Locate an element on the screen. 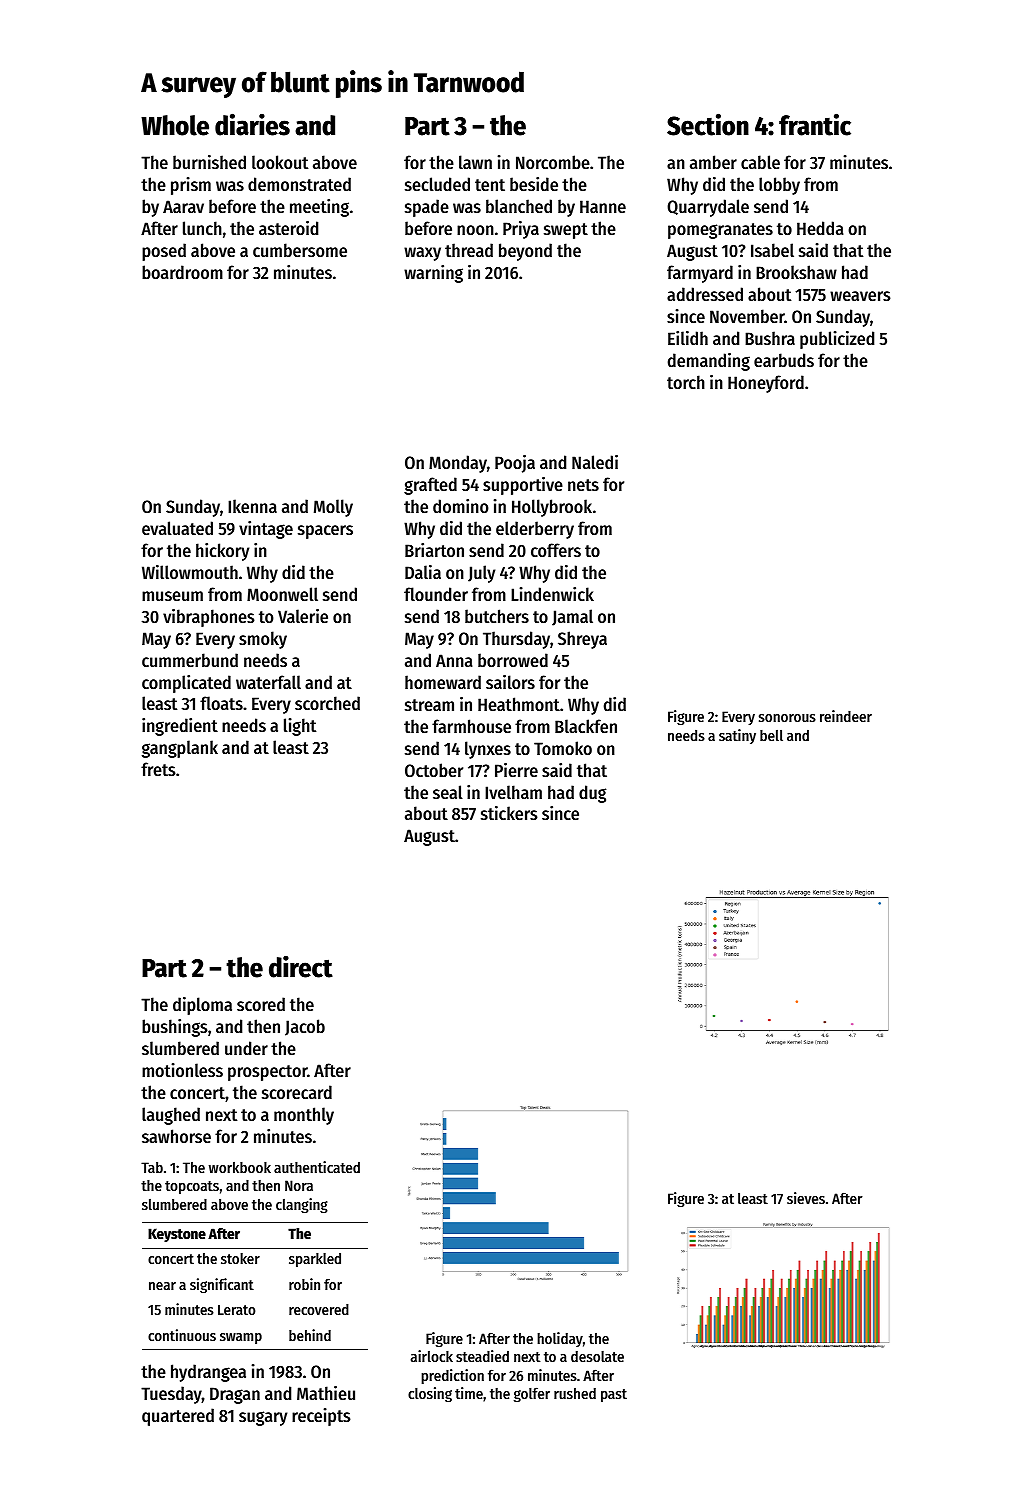 This screenshot has width=1035, height=1499. Hedda is located at coordinates (820, 228).
